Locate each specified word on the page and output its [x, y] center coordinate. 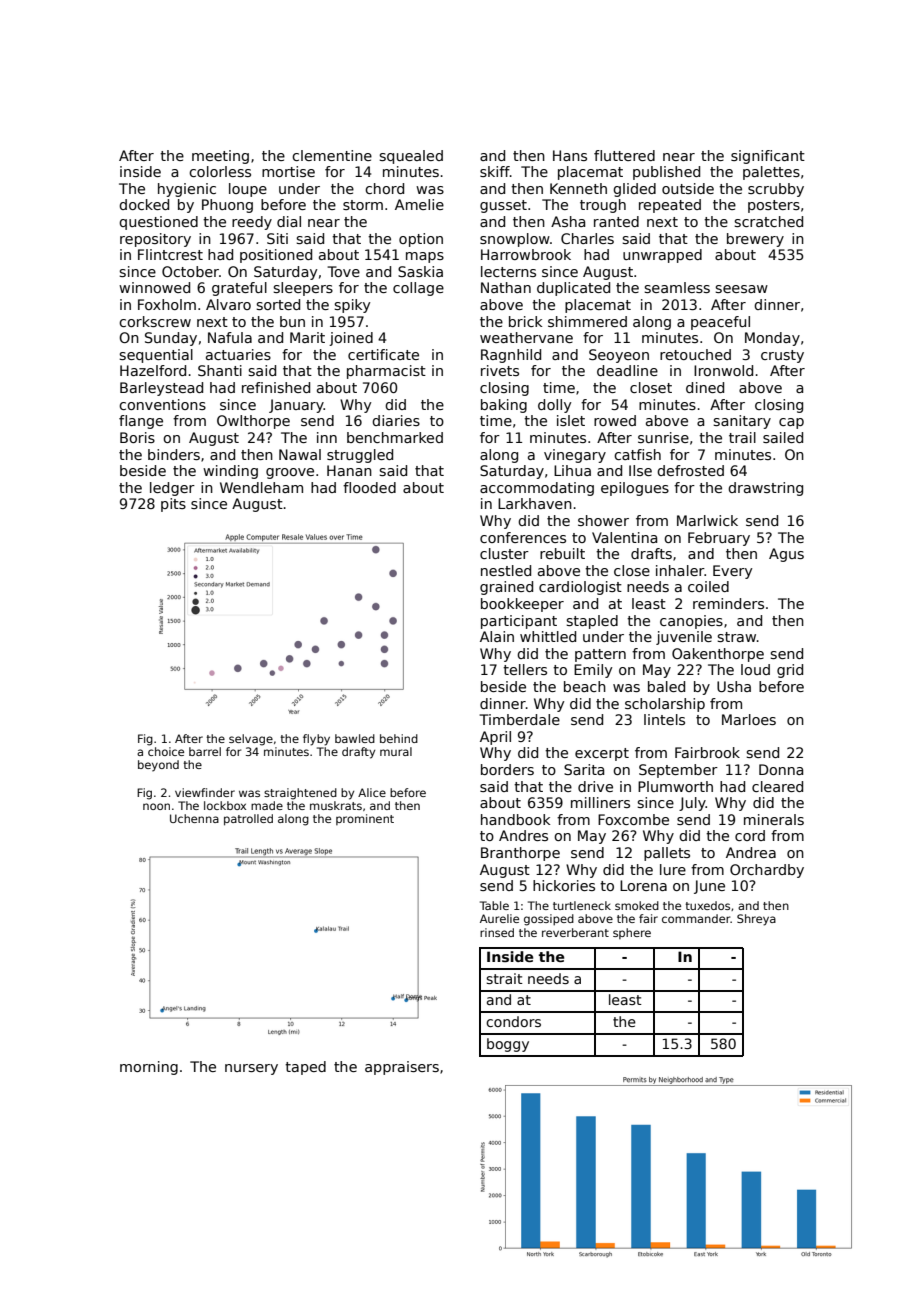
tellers [525, 669]
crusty [782, 356]
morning [149, 1068]
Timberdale [519, 719]
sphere [632, 933]
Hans [570, 155]
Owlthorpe [253, 422]
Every [732, 572]
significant [768, 157]
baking [504, 406]
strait [504, 978]
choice [166, 751]
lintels [664, 719]
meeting [220, 157]
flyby [316, 740]
